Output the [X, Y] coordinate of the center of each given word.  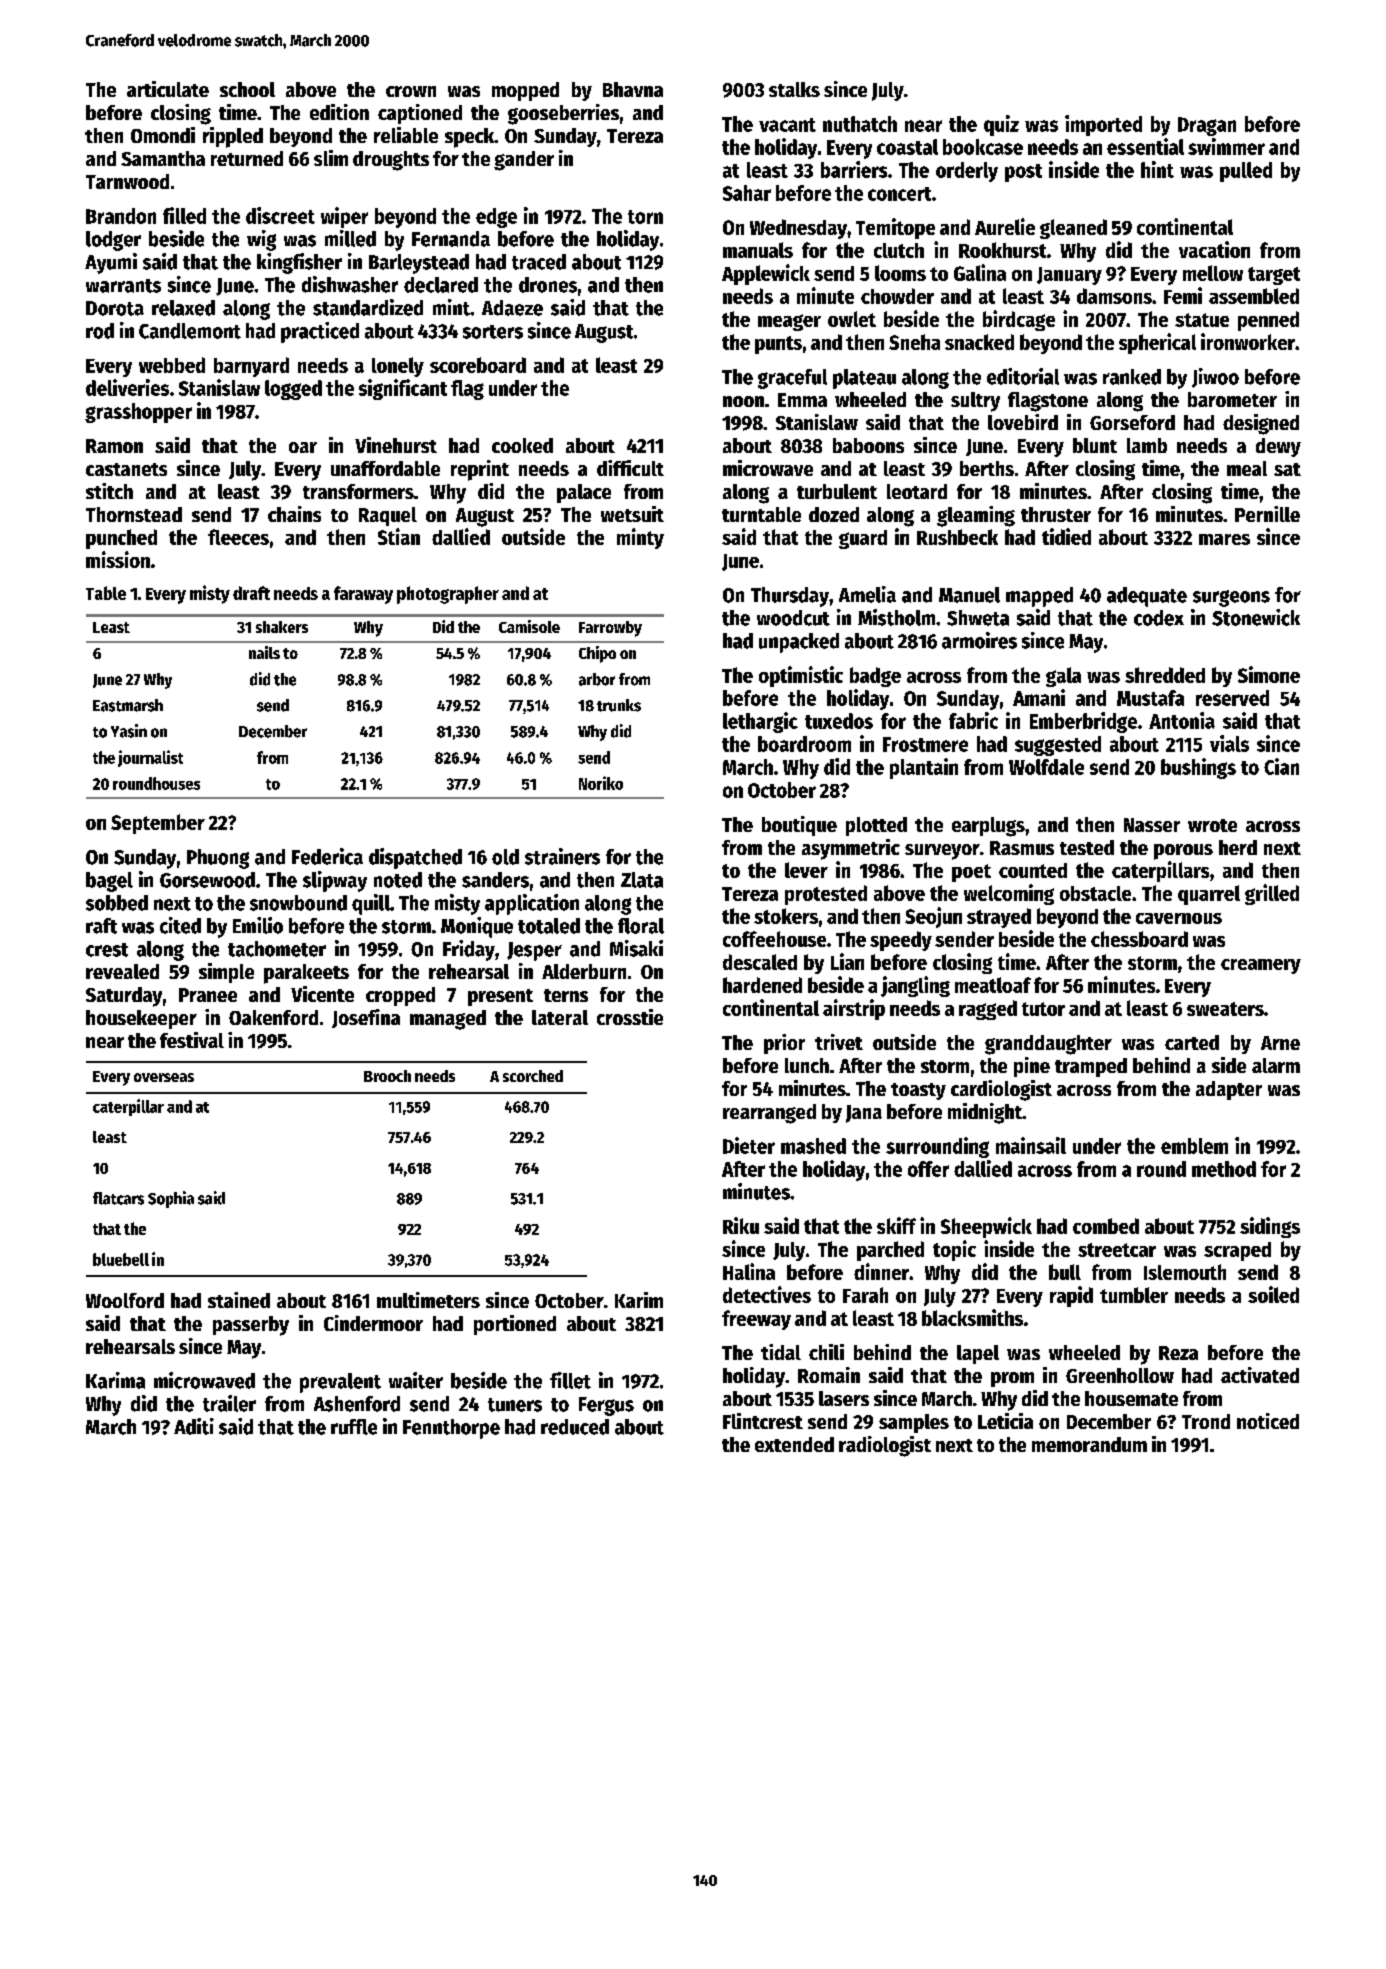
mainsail [1031, 1145]
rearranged [769, 1114]
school [247, 89]
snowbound [298, 903]
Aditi [194, 1426]
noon [743, 401]
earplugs [988, 827]
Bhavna [633, 89]
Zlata [642, 880]
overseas [164, 1077]
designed [1261, 424]
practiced [320, 332]
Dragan [1207, 126]
